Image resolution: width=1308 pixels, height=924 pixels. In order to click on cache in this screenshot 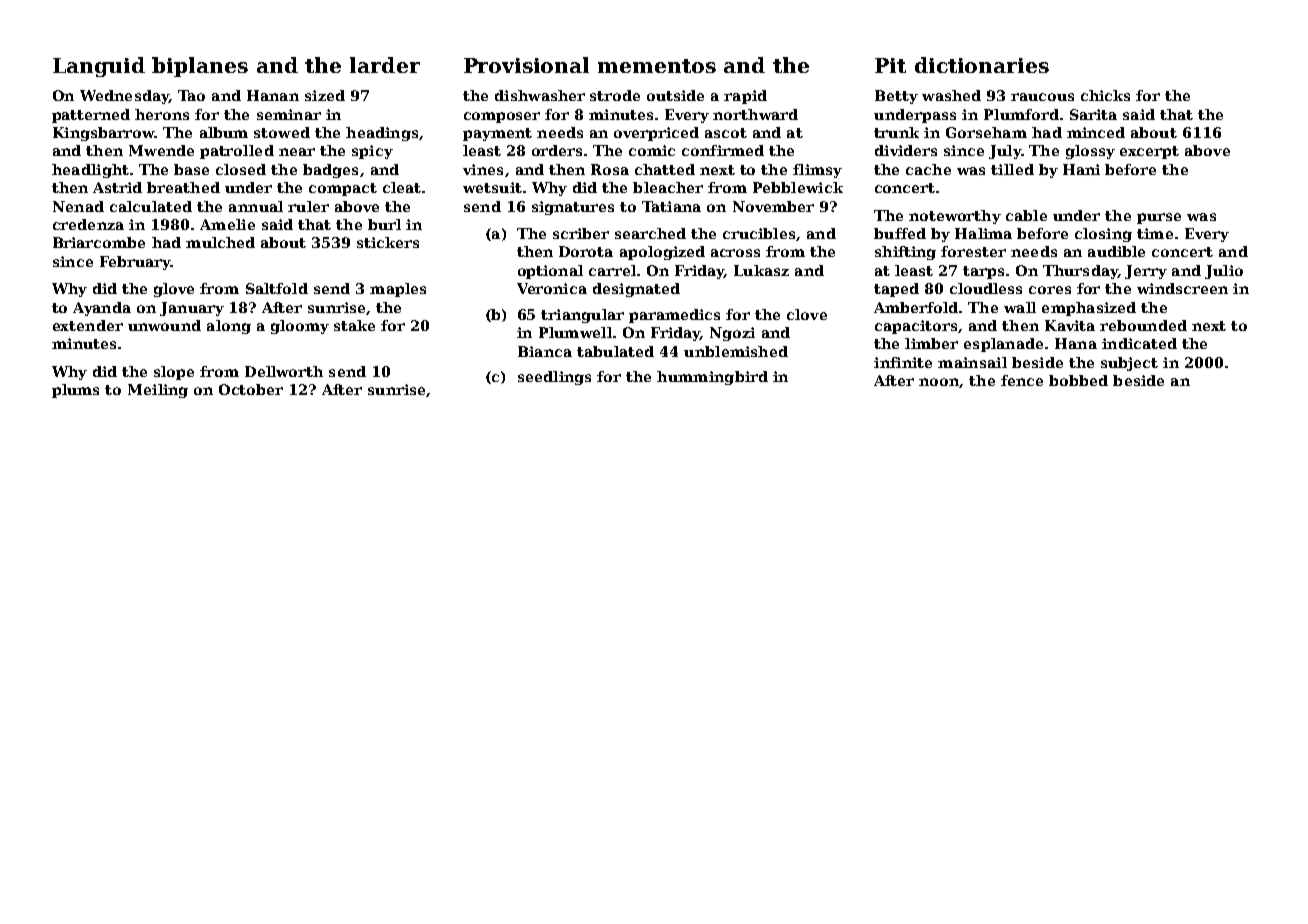, I will do `click(928, 169)`.
